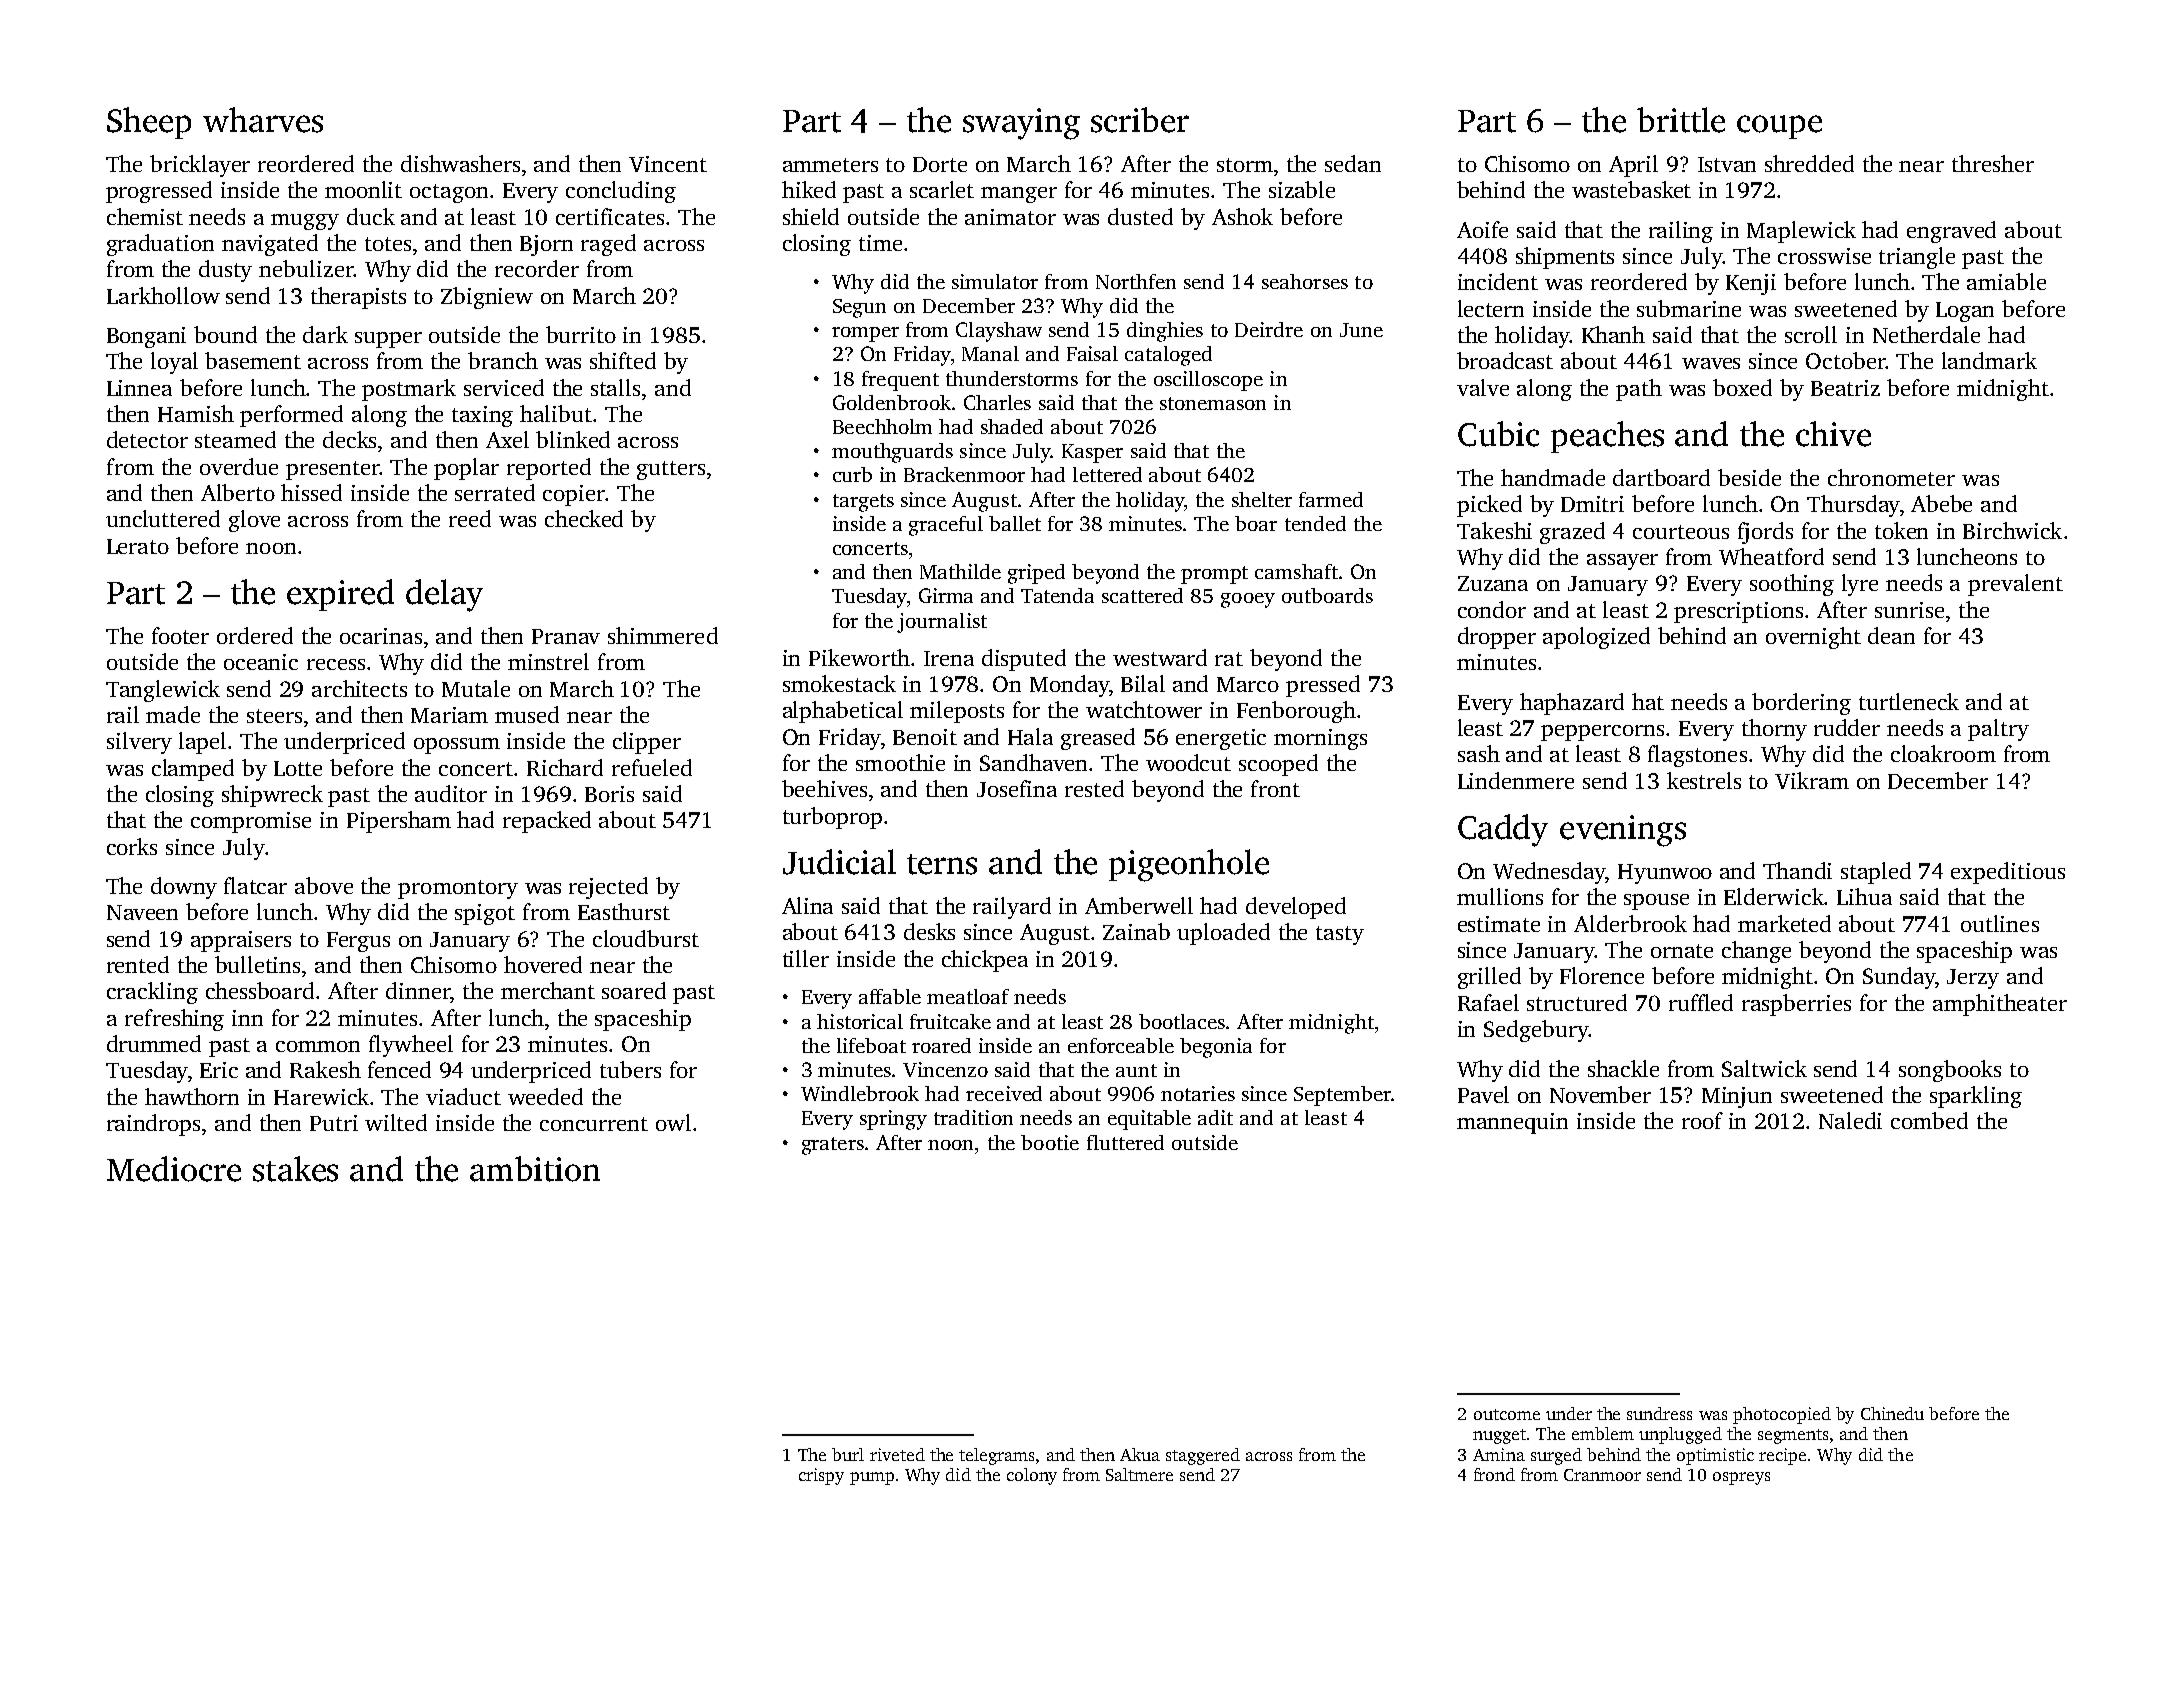 The image size is (2178, 1683). Describe the element at coordinates (1136, 281) in the document. I see `Northfen` at that location.
